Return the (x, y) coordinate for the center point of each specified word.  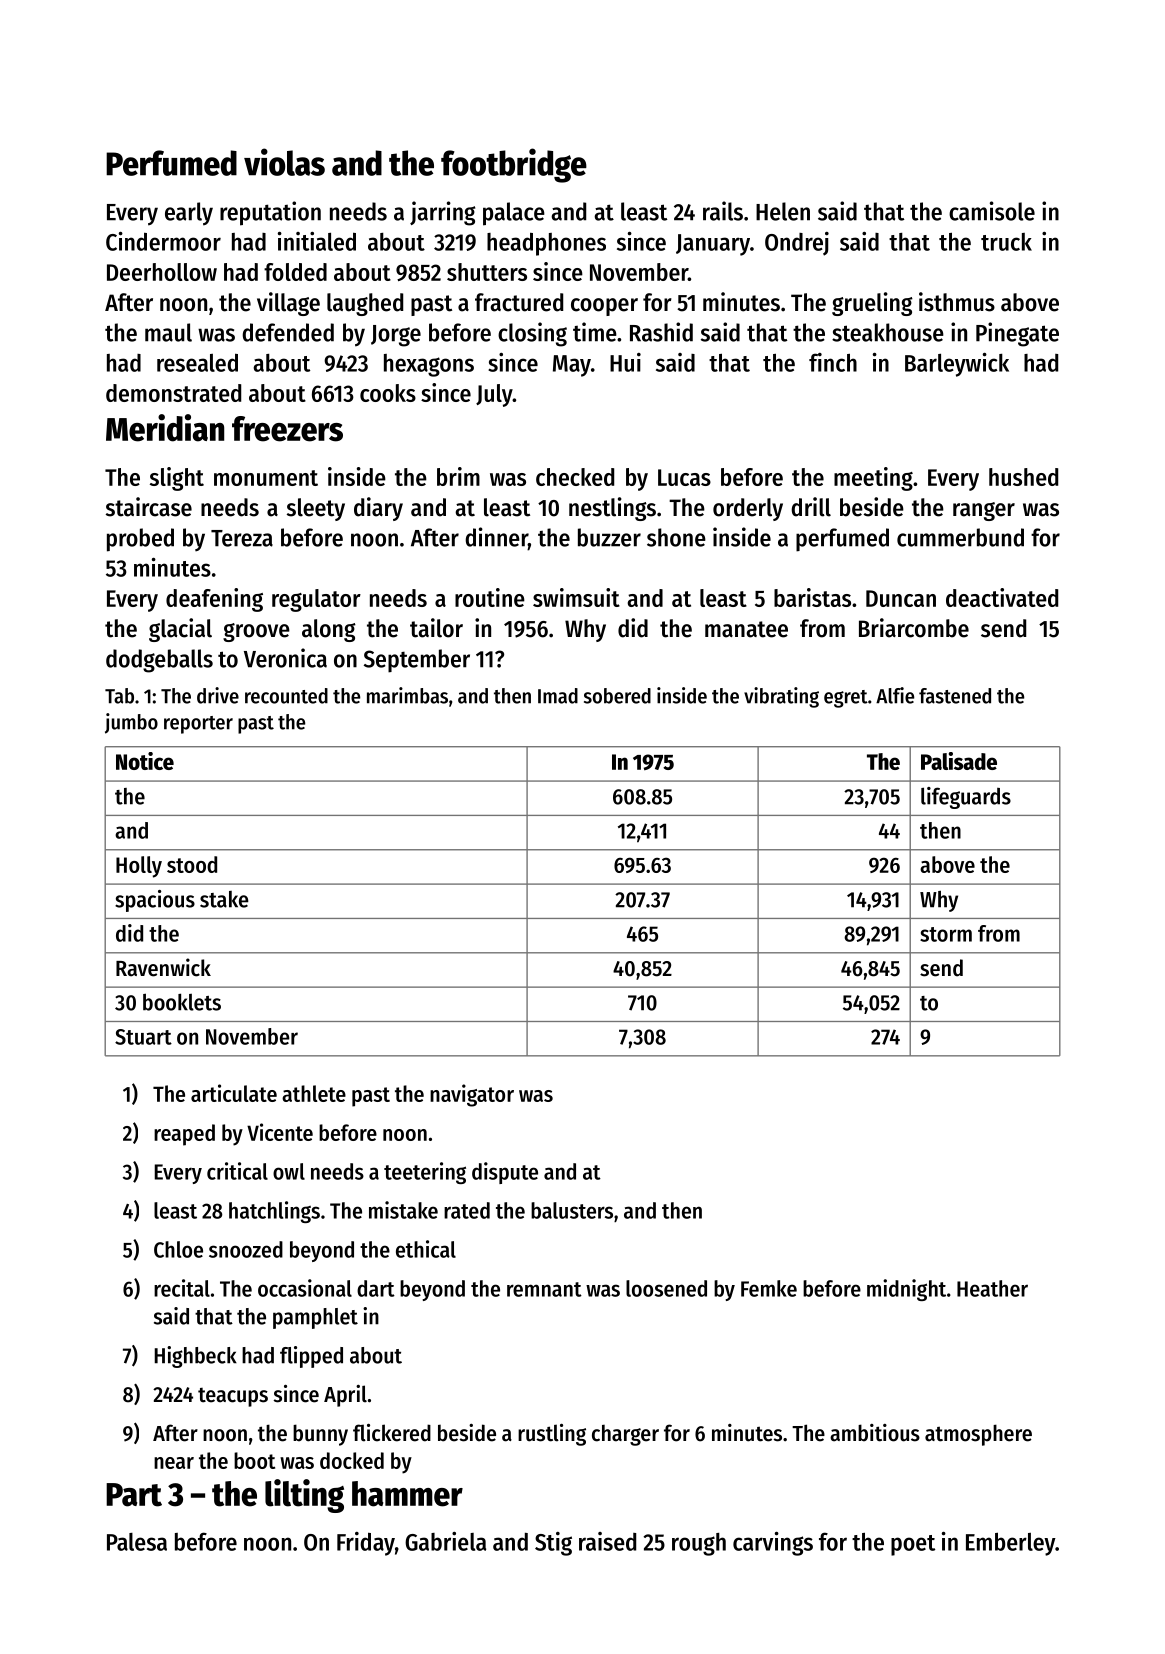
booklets (182, 1002)
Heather (992, 1288)
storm (946, 934)
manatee (746, 629)
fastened (955, 696)
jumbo (131, 723)
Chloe (178, 1249)
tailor (436, 628)
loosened (666, 1288)
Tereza (242, 538)
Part (134, 1495)
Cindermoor (163, 241)
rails (723, 211)
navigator (472, 1095)
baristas (812, 597)
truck (1006, 242)
